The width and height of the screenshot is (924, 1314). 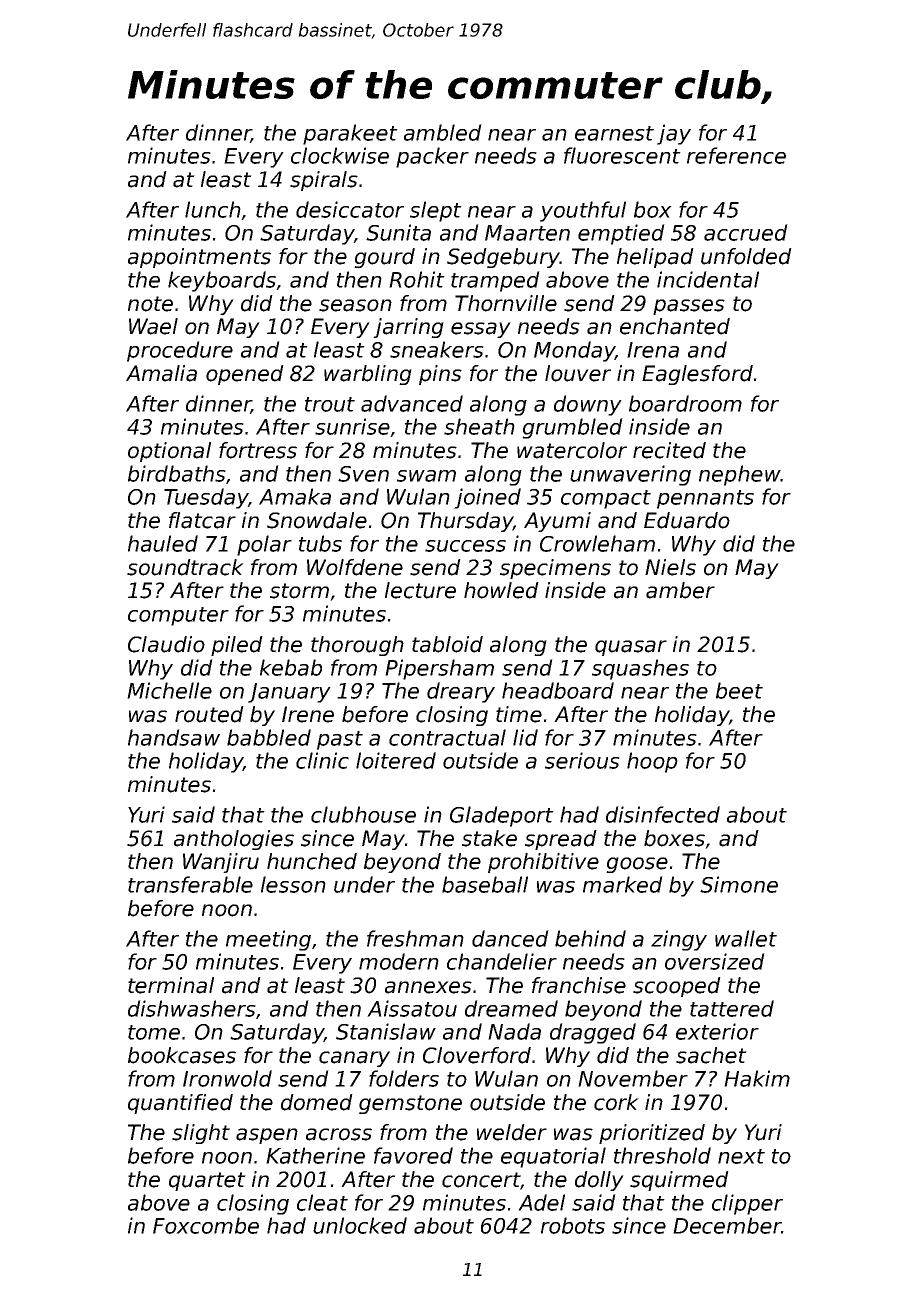 I want to click on quartet, so click(x=207, y=1181).
